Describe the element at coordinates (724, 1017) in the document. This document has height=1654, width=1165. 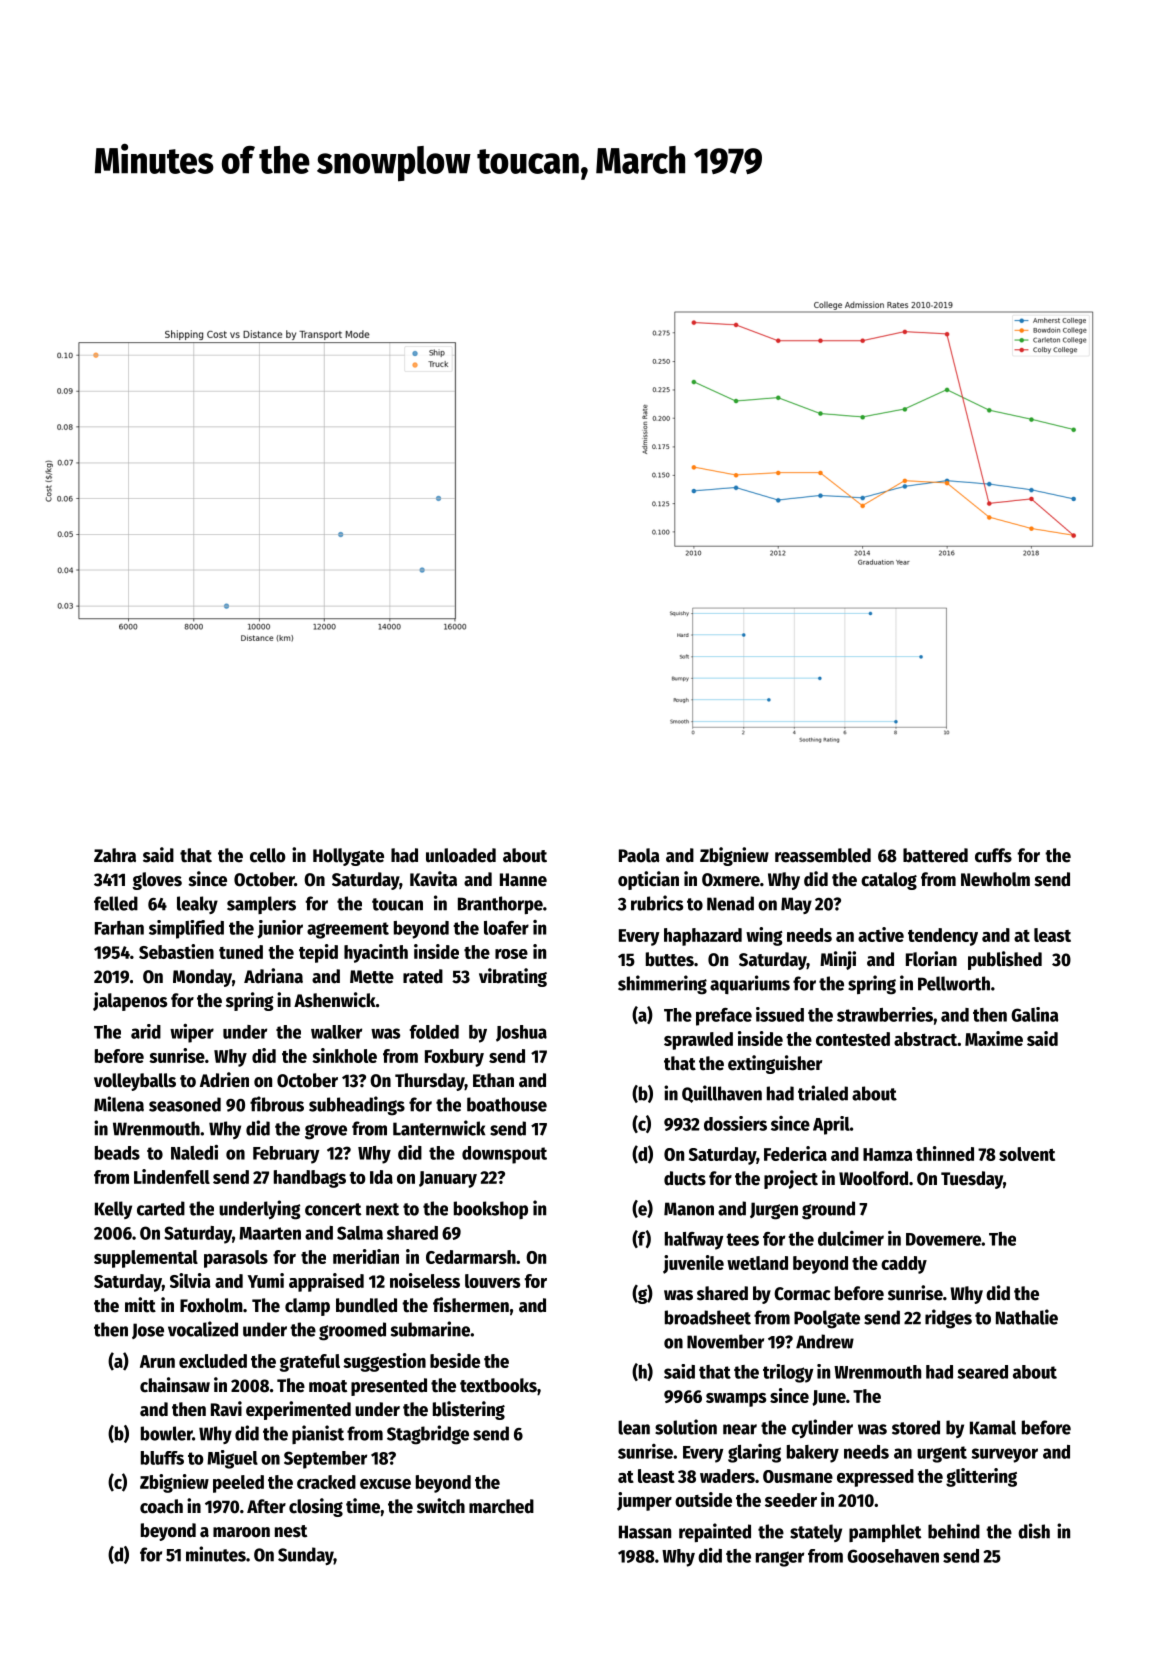
I see `preface` at that location.
